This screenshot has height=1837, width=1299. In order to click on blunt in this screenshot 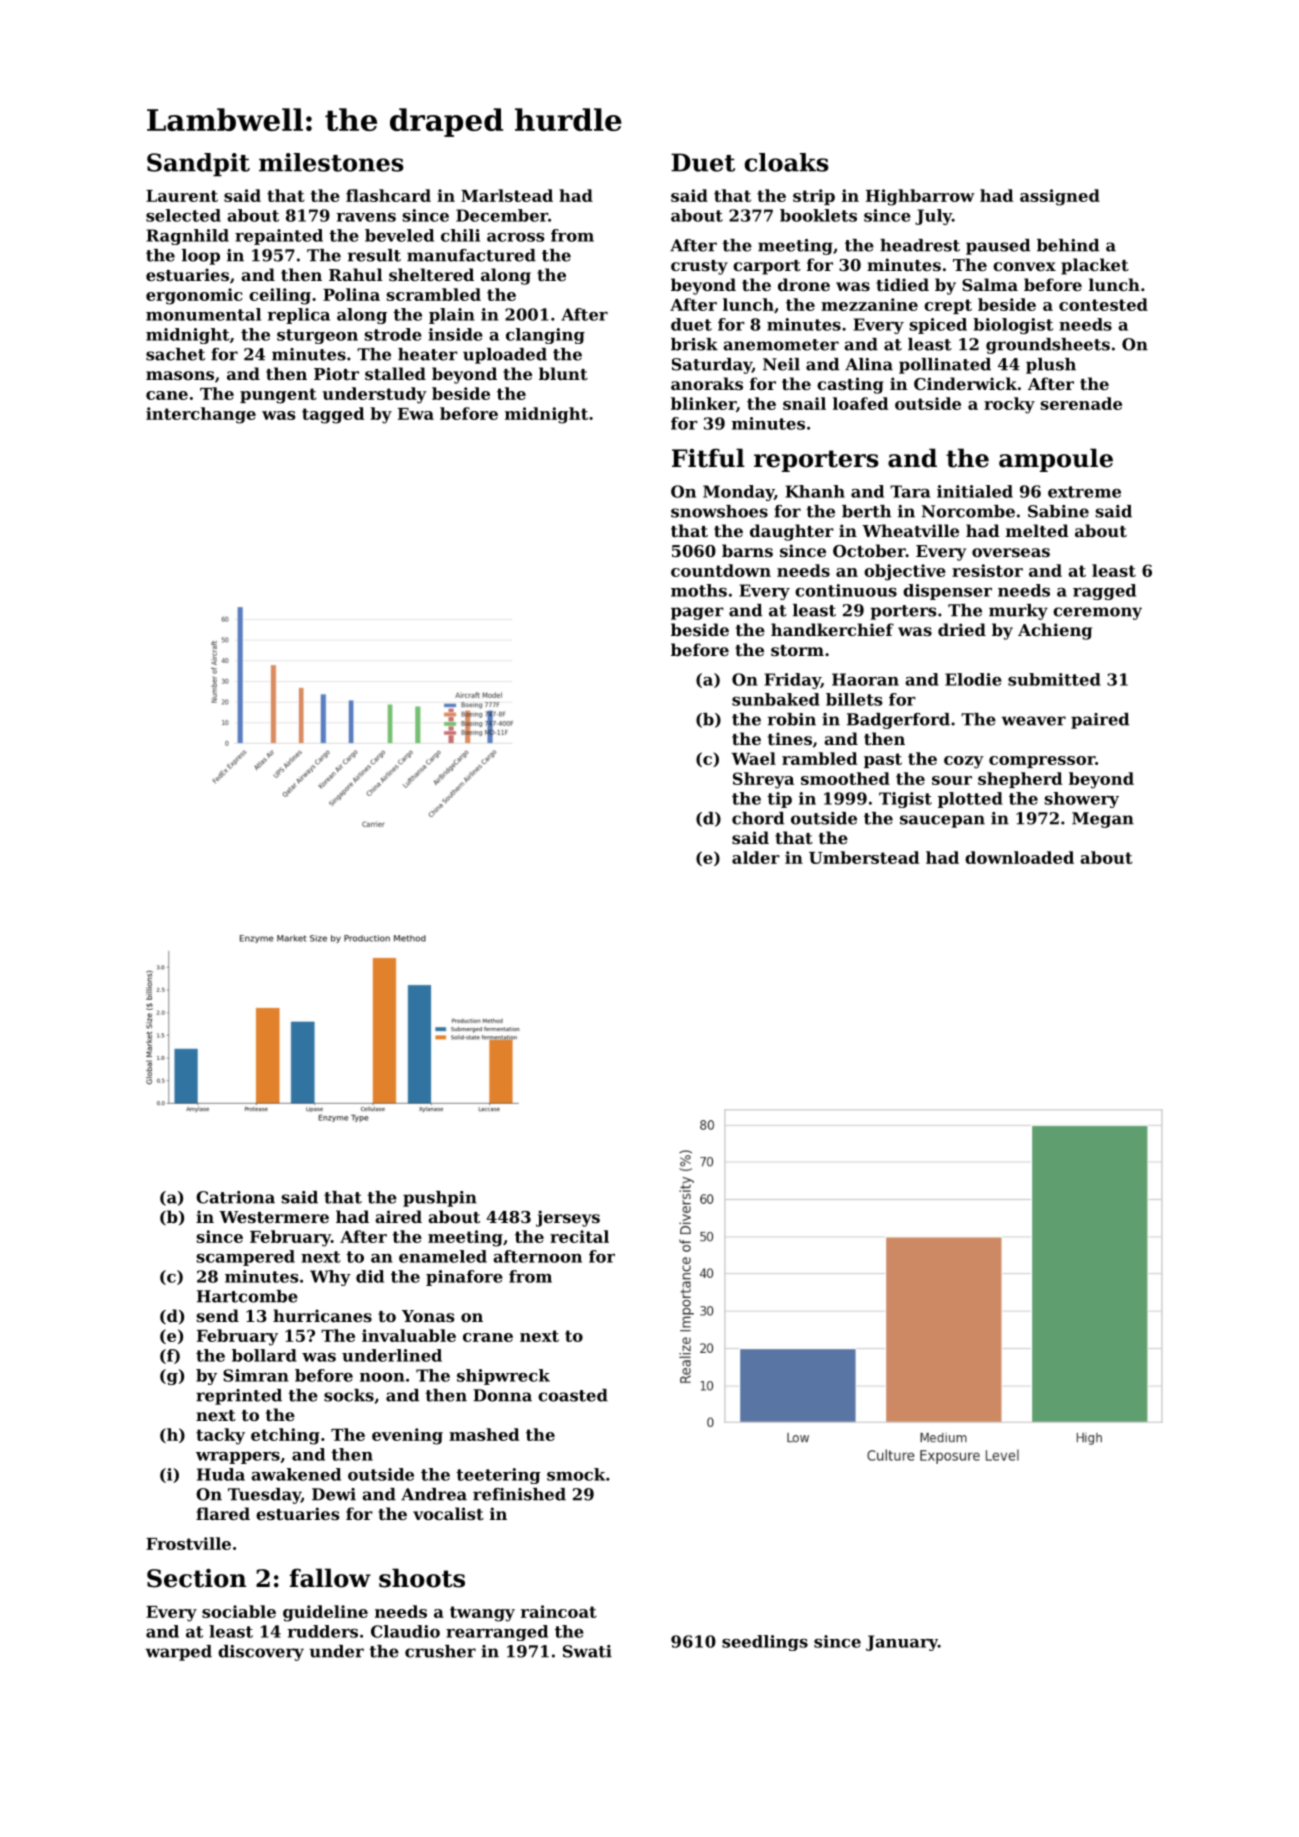, I will do `click(563, 373)`.
